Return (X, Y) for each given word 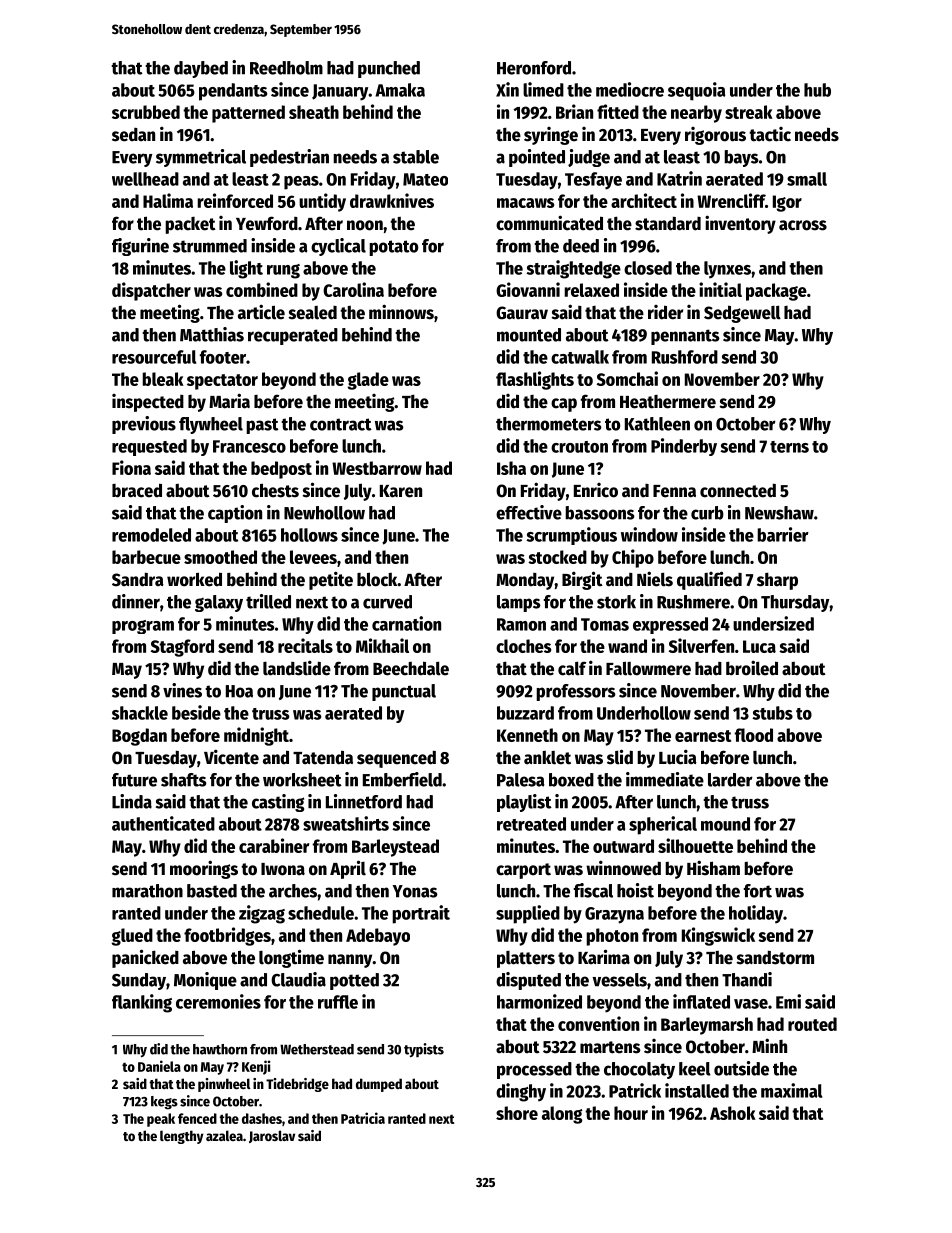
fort (758, 891)
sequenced (396, 759)
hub (817, 90)
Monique (205, 981)
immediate (665, 779)
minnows (401, 312)
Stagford (182, 648)
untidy (322, 202)
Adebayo (378, 937)
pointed (537, 158)
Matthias (212, 334)
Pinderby (684, 447)
